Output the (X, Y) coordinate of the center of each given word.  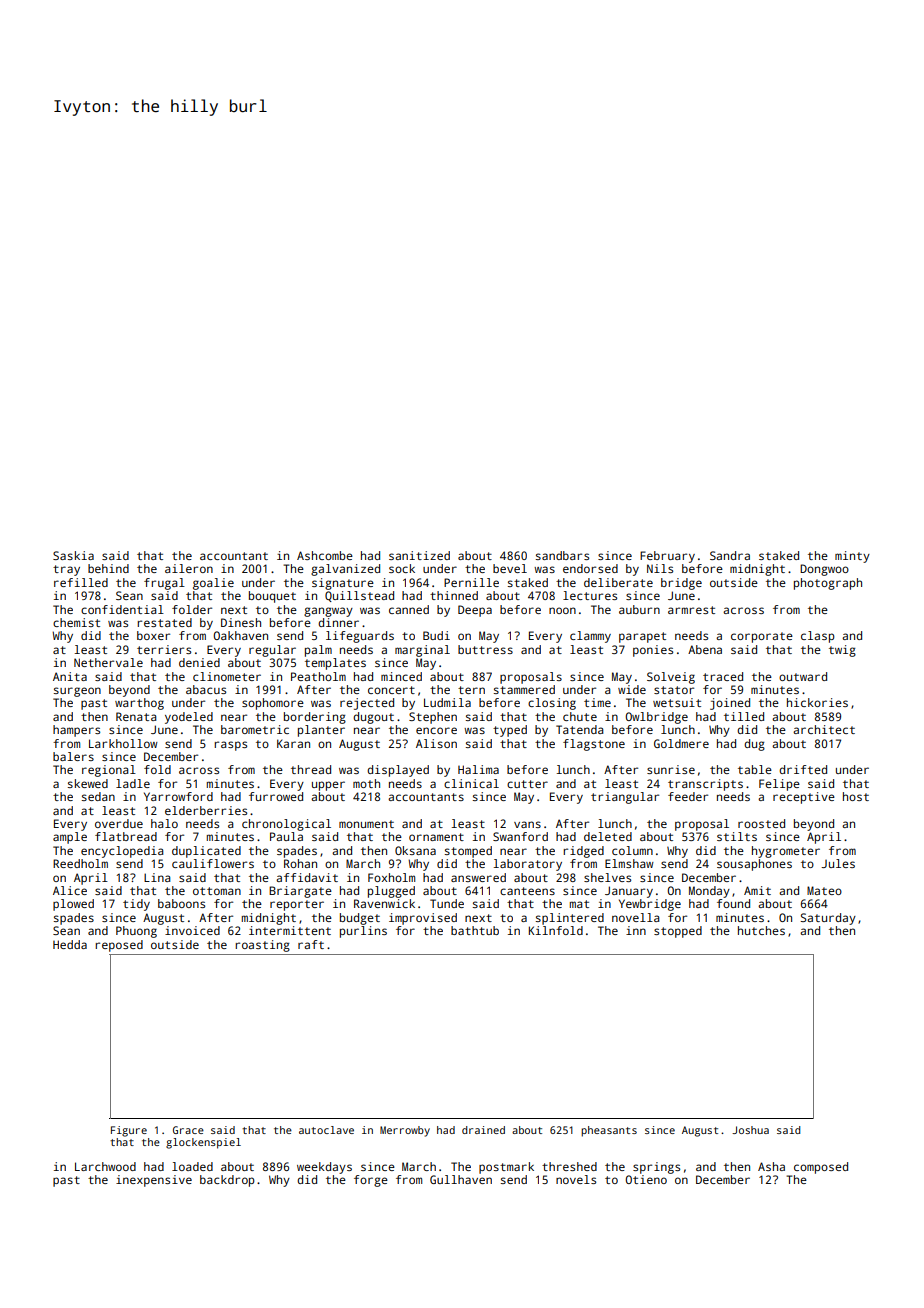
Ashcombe (325, 555)
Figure (129, 1131)
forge (371, 1181)
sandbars (562, 555)
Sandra (730, 555)
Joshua (750, 1130)
